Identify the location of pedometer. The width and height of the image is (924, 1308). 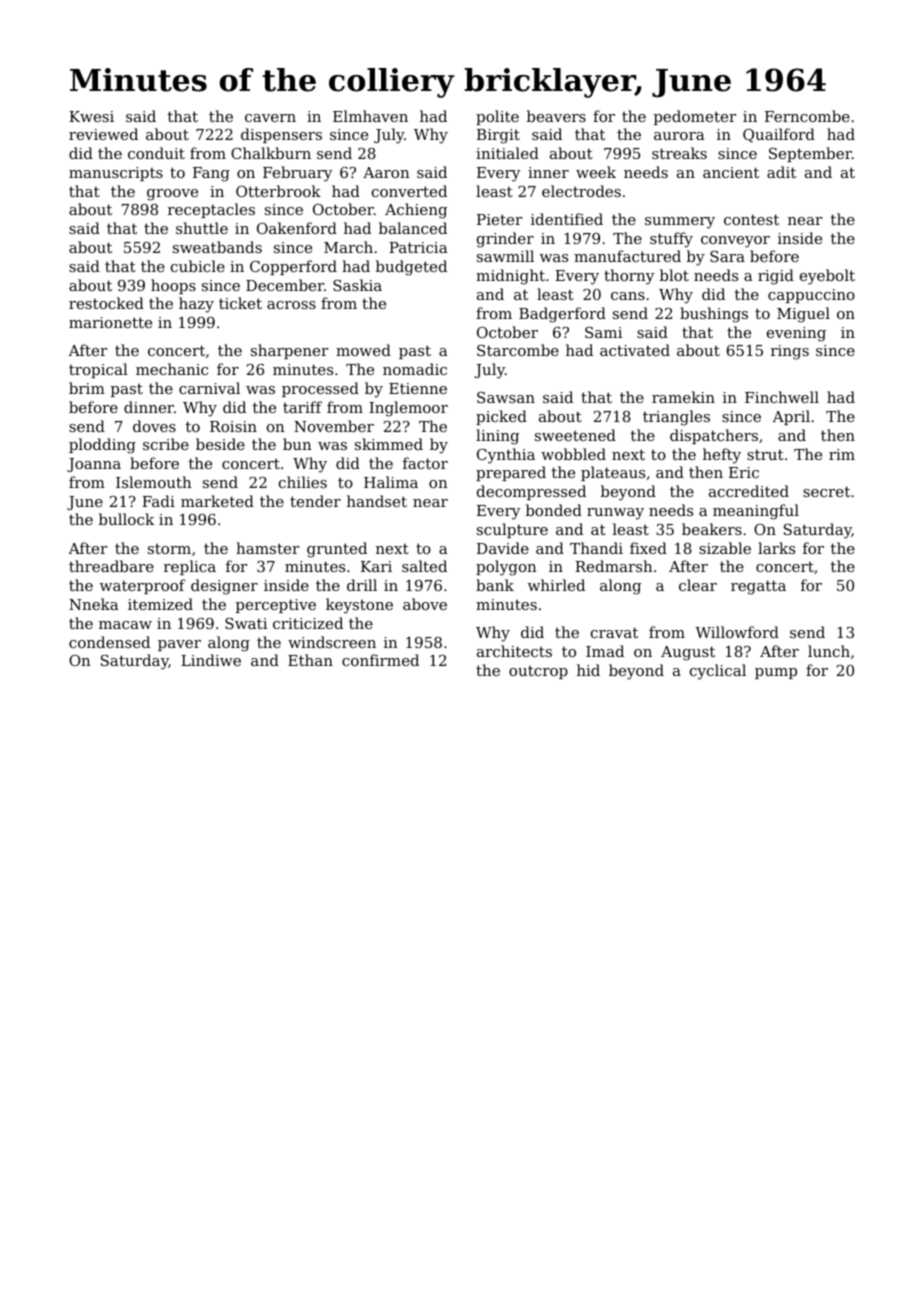
(695, 117).
